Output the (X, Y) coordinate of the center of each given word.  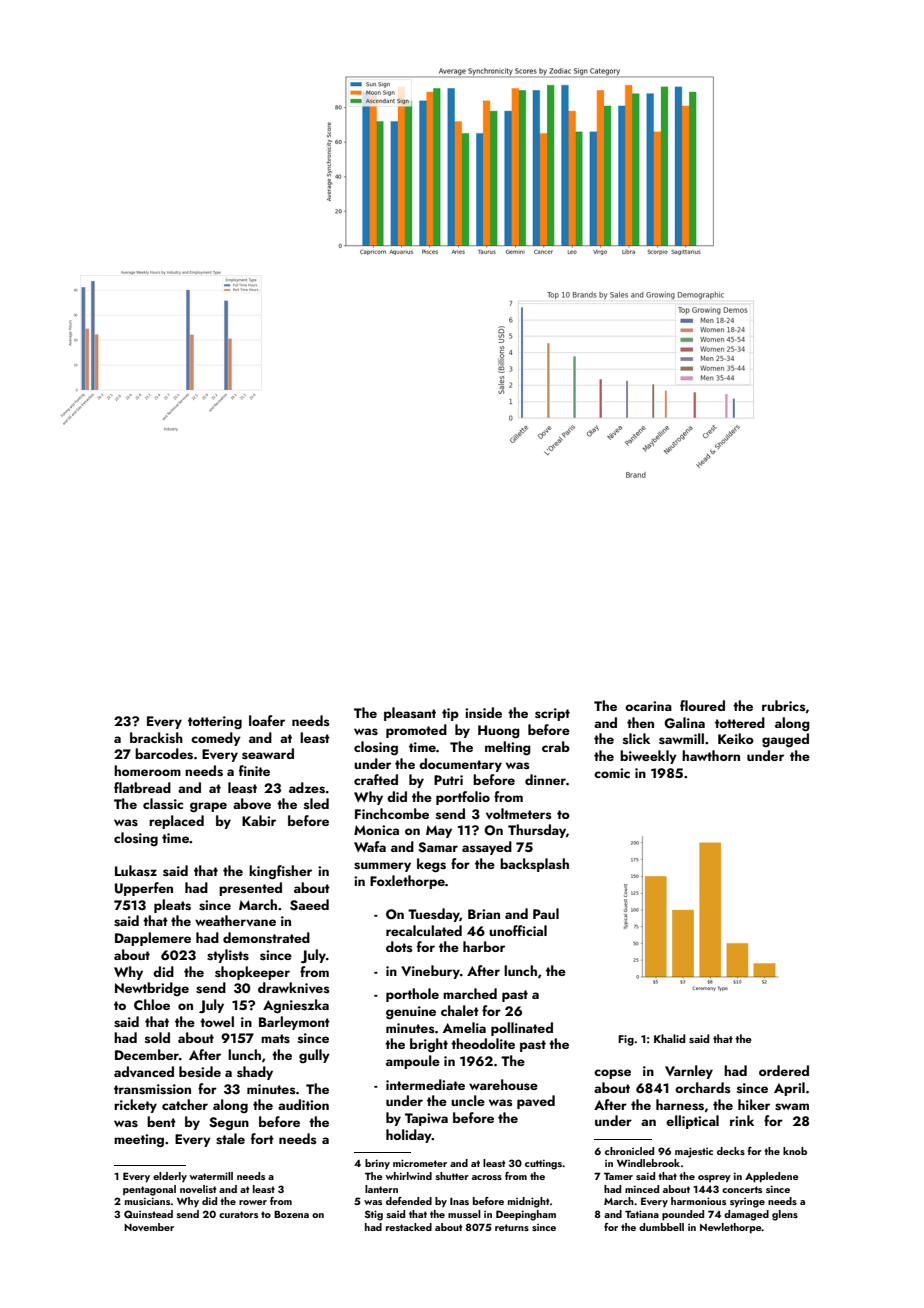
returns (512, 1227)
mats (275, 1039)
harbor (484, 946)
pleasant (410, 714)
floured (702, 705)
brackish (156, 738)
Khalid (670, 1038)
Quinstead (148, 1214)
